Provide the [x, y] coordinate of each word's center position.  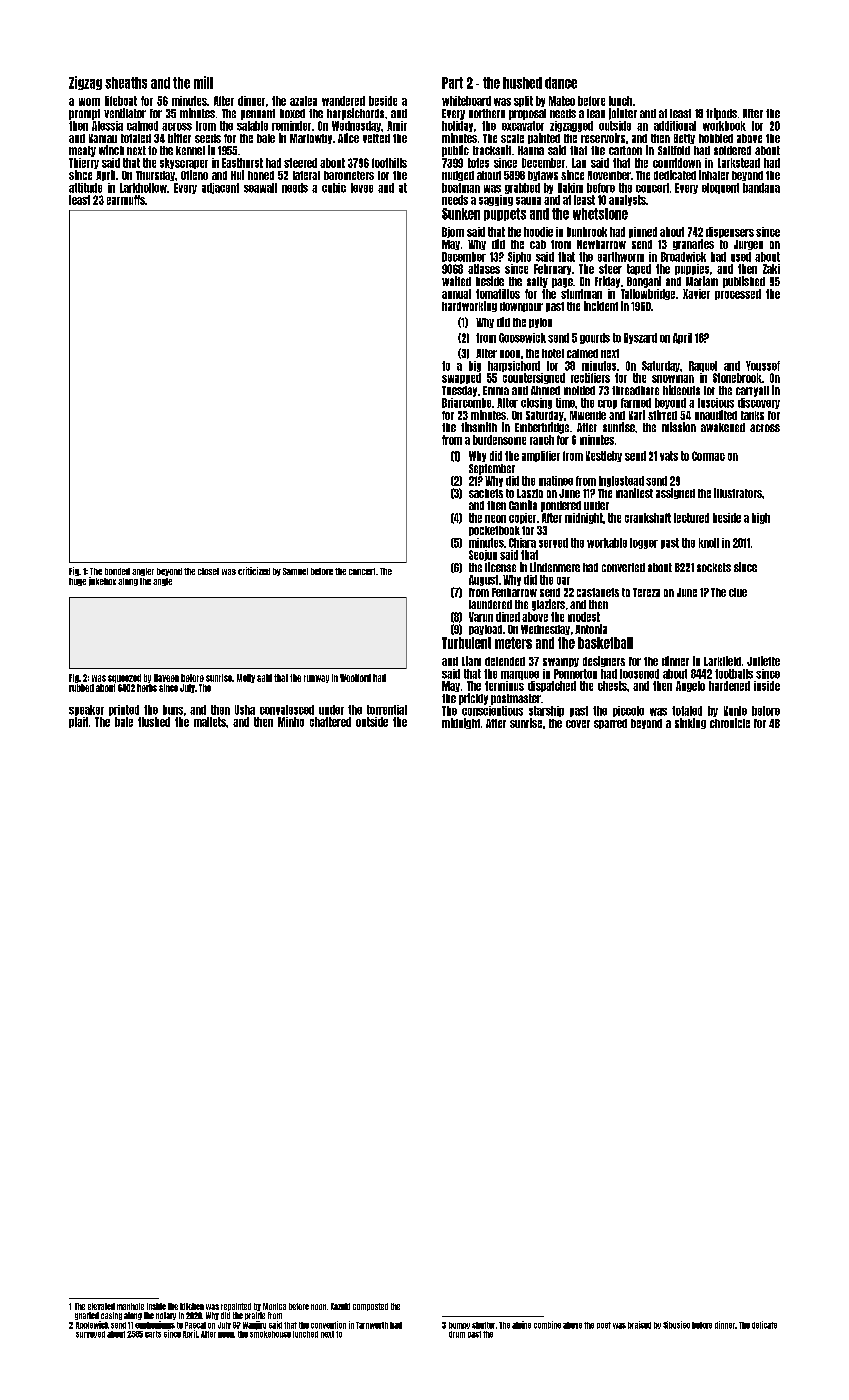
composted [370, 1307]
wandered [343, 101]
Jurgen [748, 245]
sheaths [126, 83]
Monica [274, 1306]
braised [639, 1325]
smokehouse [270, 1334]
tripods [721, 114]
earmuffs [126, 200]
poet [604, 1325]
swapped [461, 378]
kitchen [192, 1306]
